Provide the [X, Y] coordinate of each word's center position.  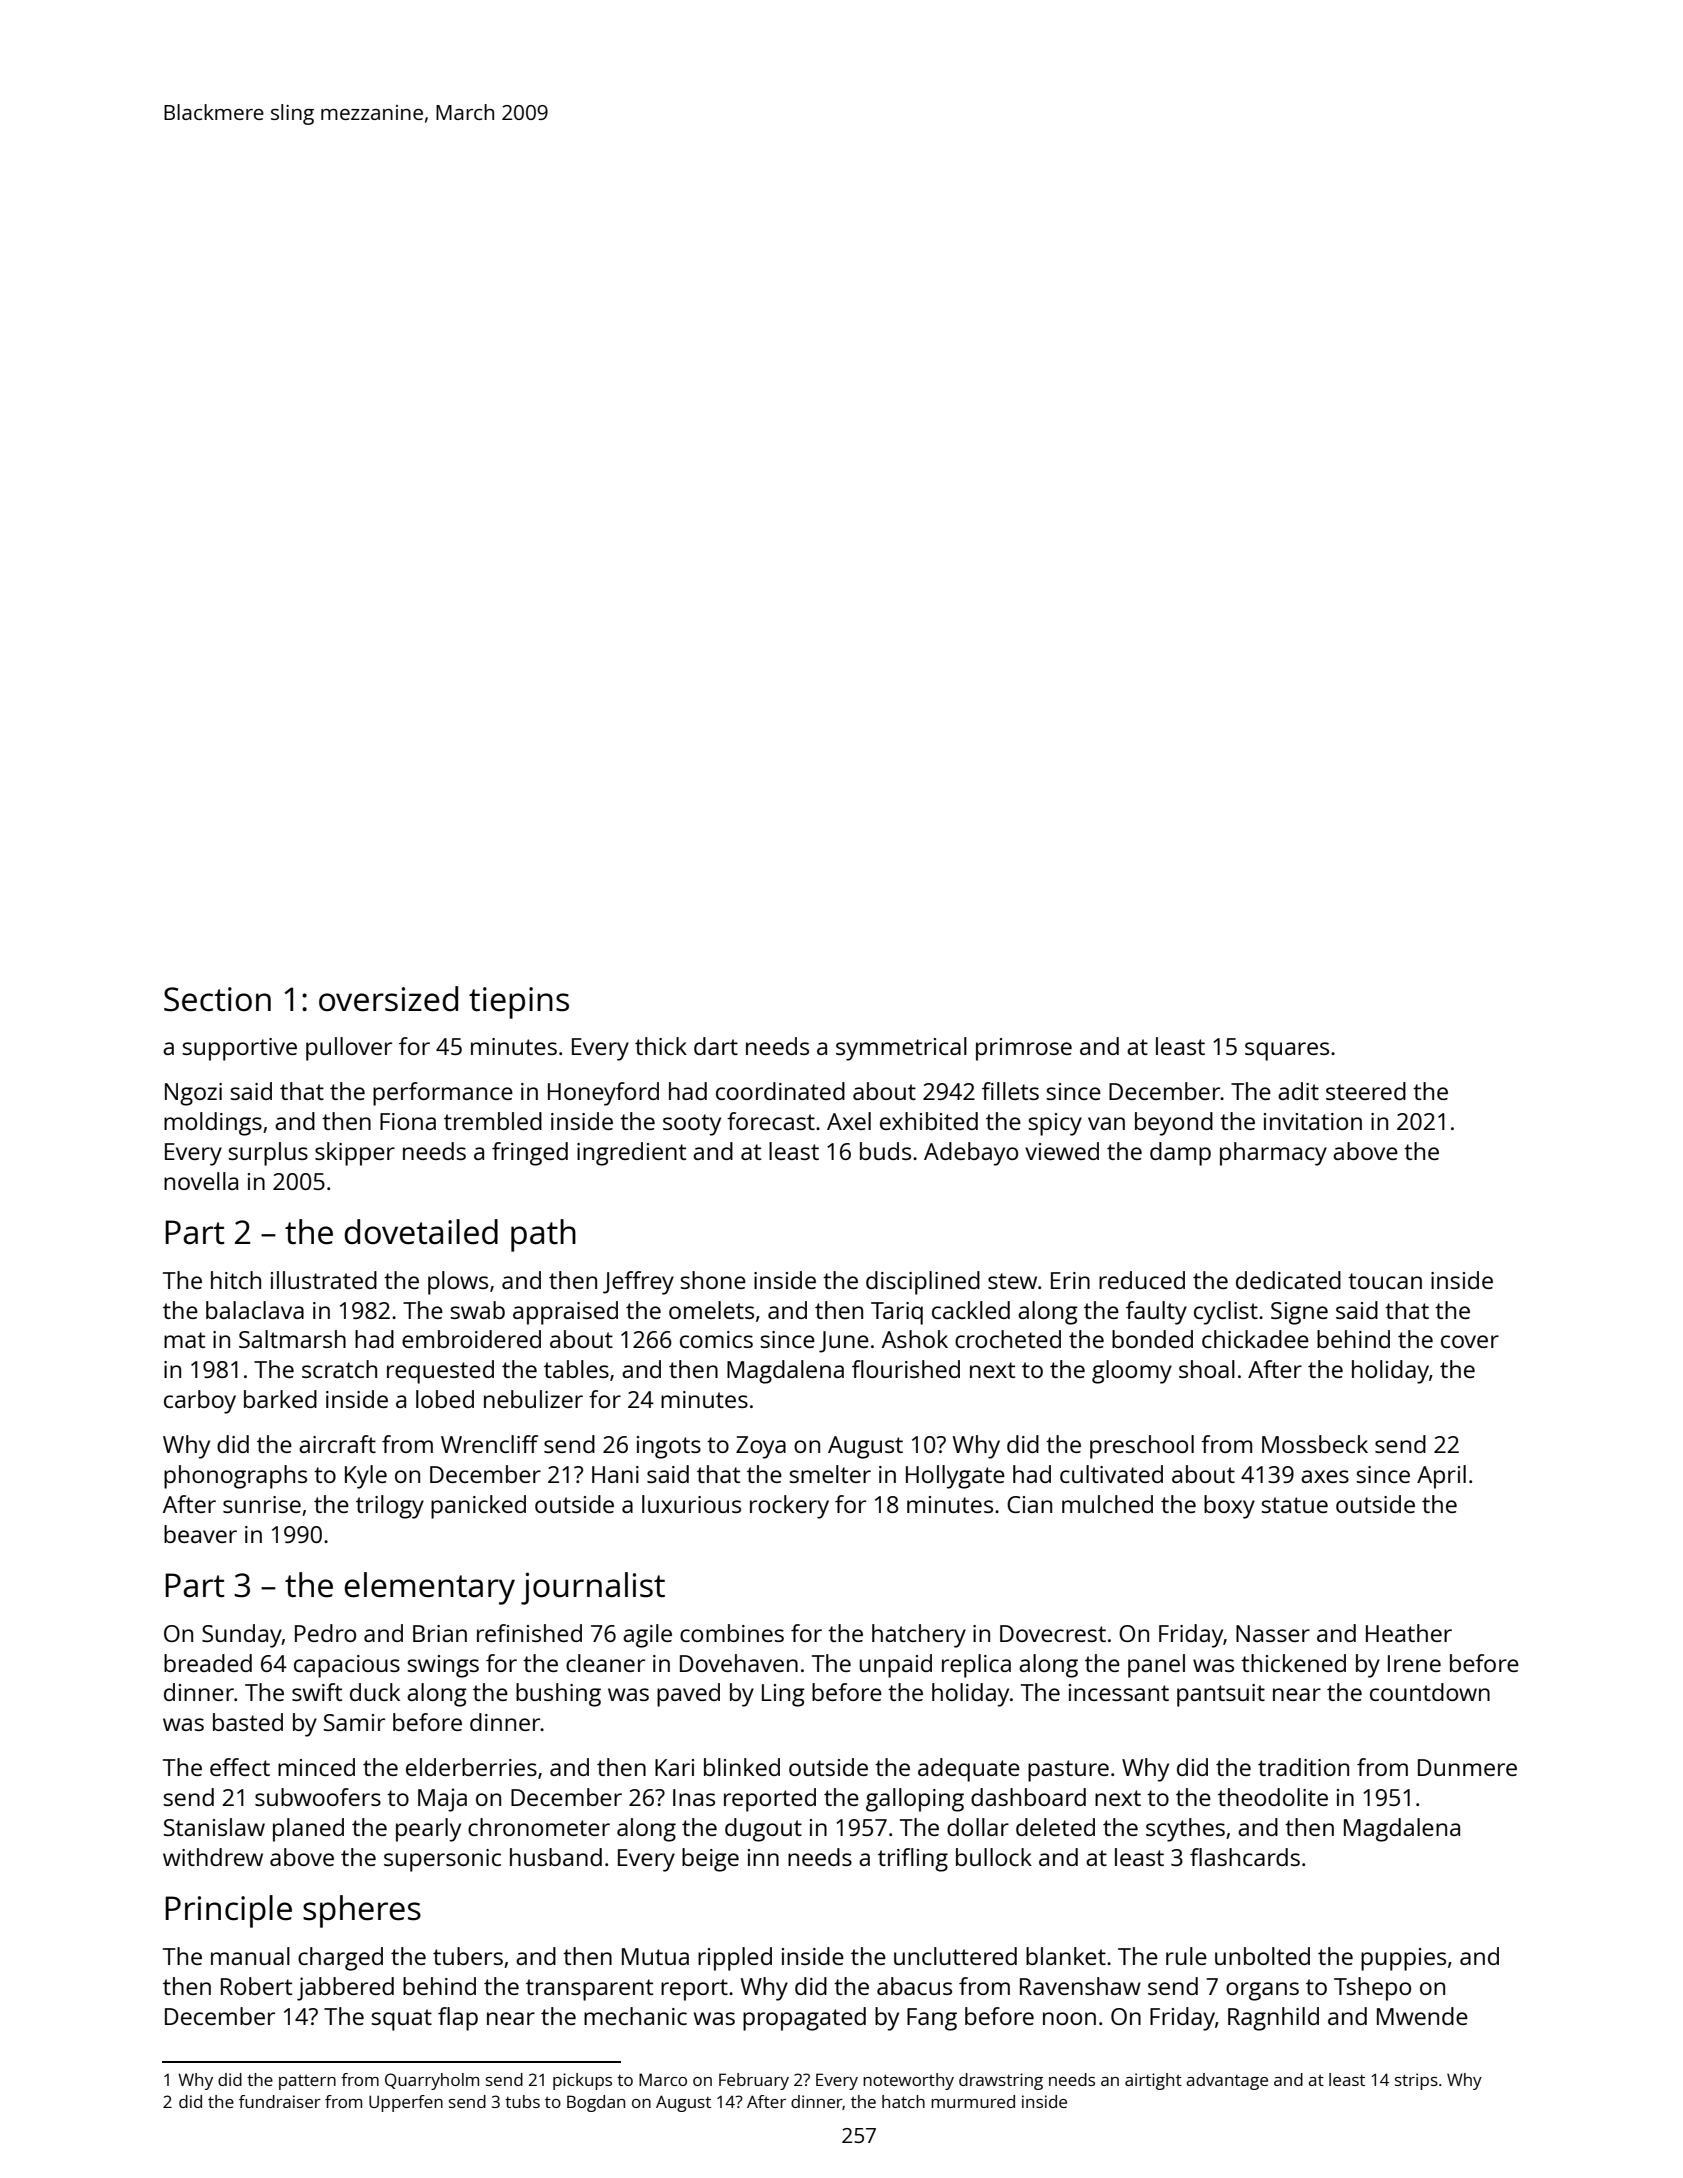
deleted [1055, 1827]
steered [1366, 1091]
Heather [1409, 1633]
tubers [468, 1956]
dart [716, 1046]
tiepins [519, 1003]
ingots [669, 1447]
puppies [1403, 1959]
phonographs [235, 1477]
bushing [558, 1695]
